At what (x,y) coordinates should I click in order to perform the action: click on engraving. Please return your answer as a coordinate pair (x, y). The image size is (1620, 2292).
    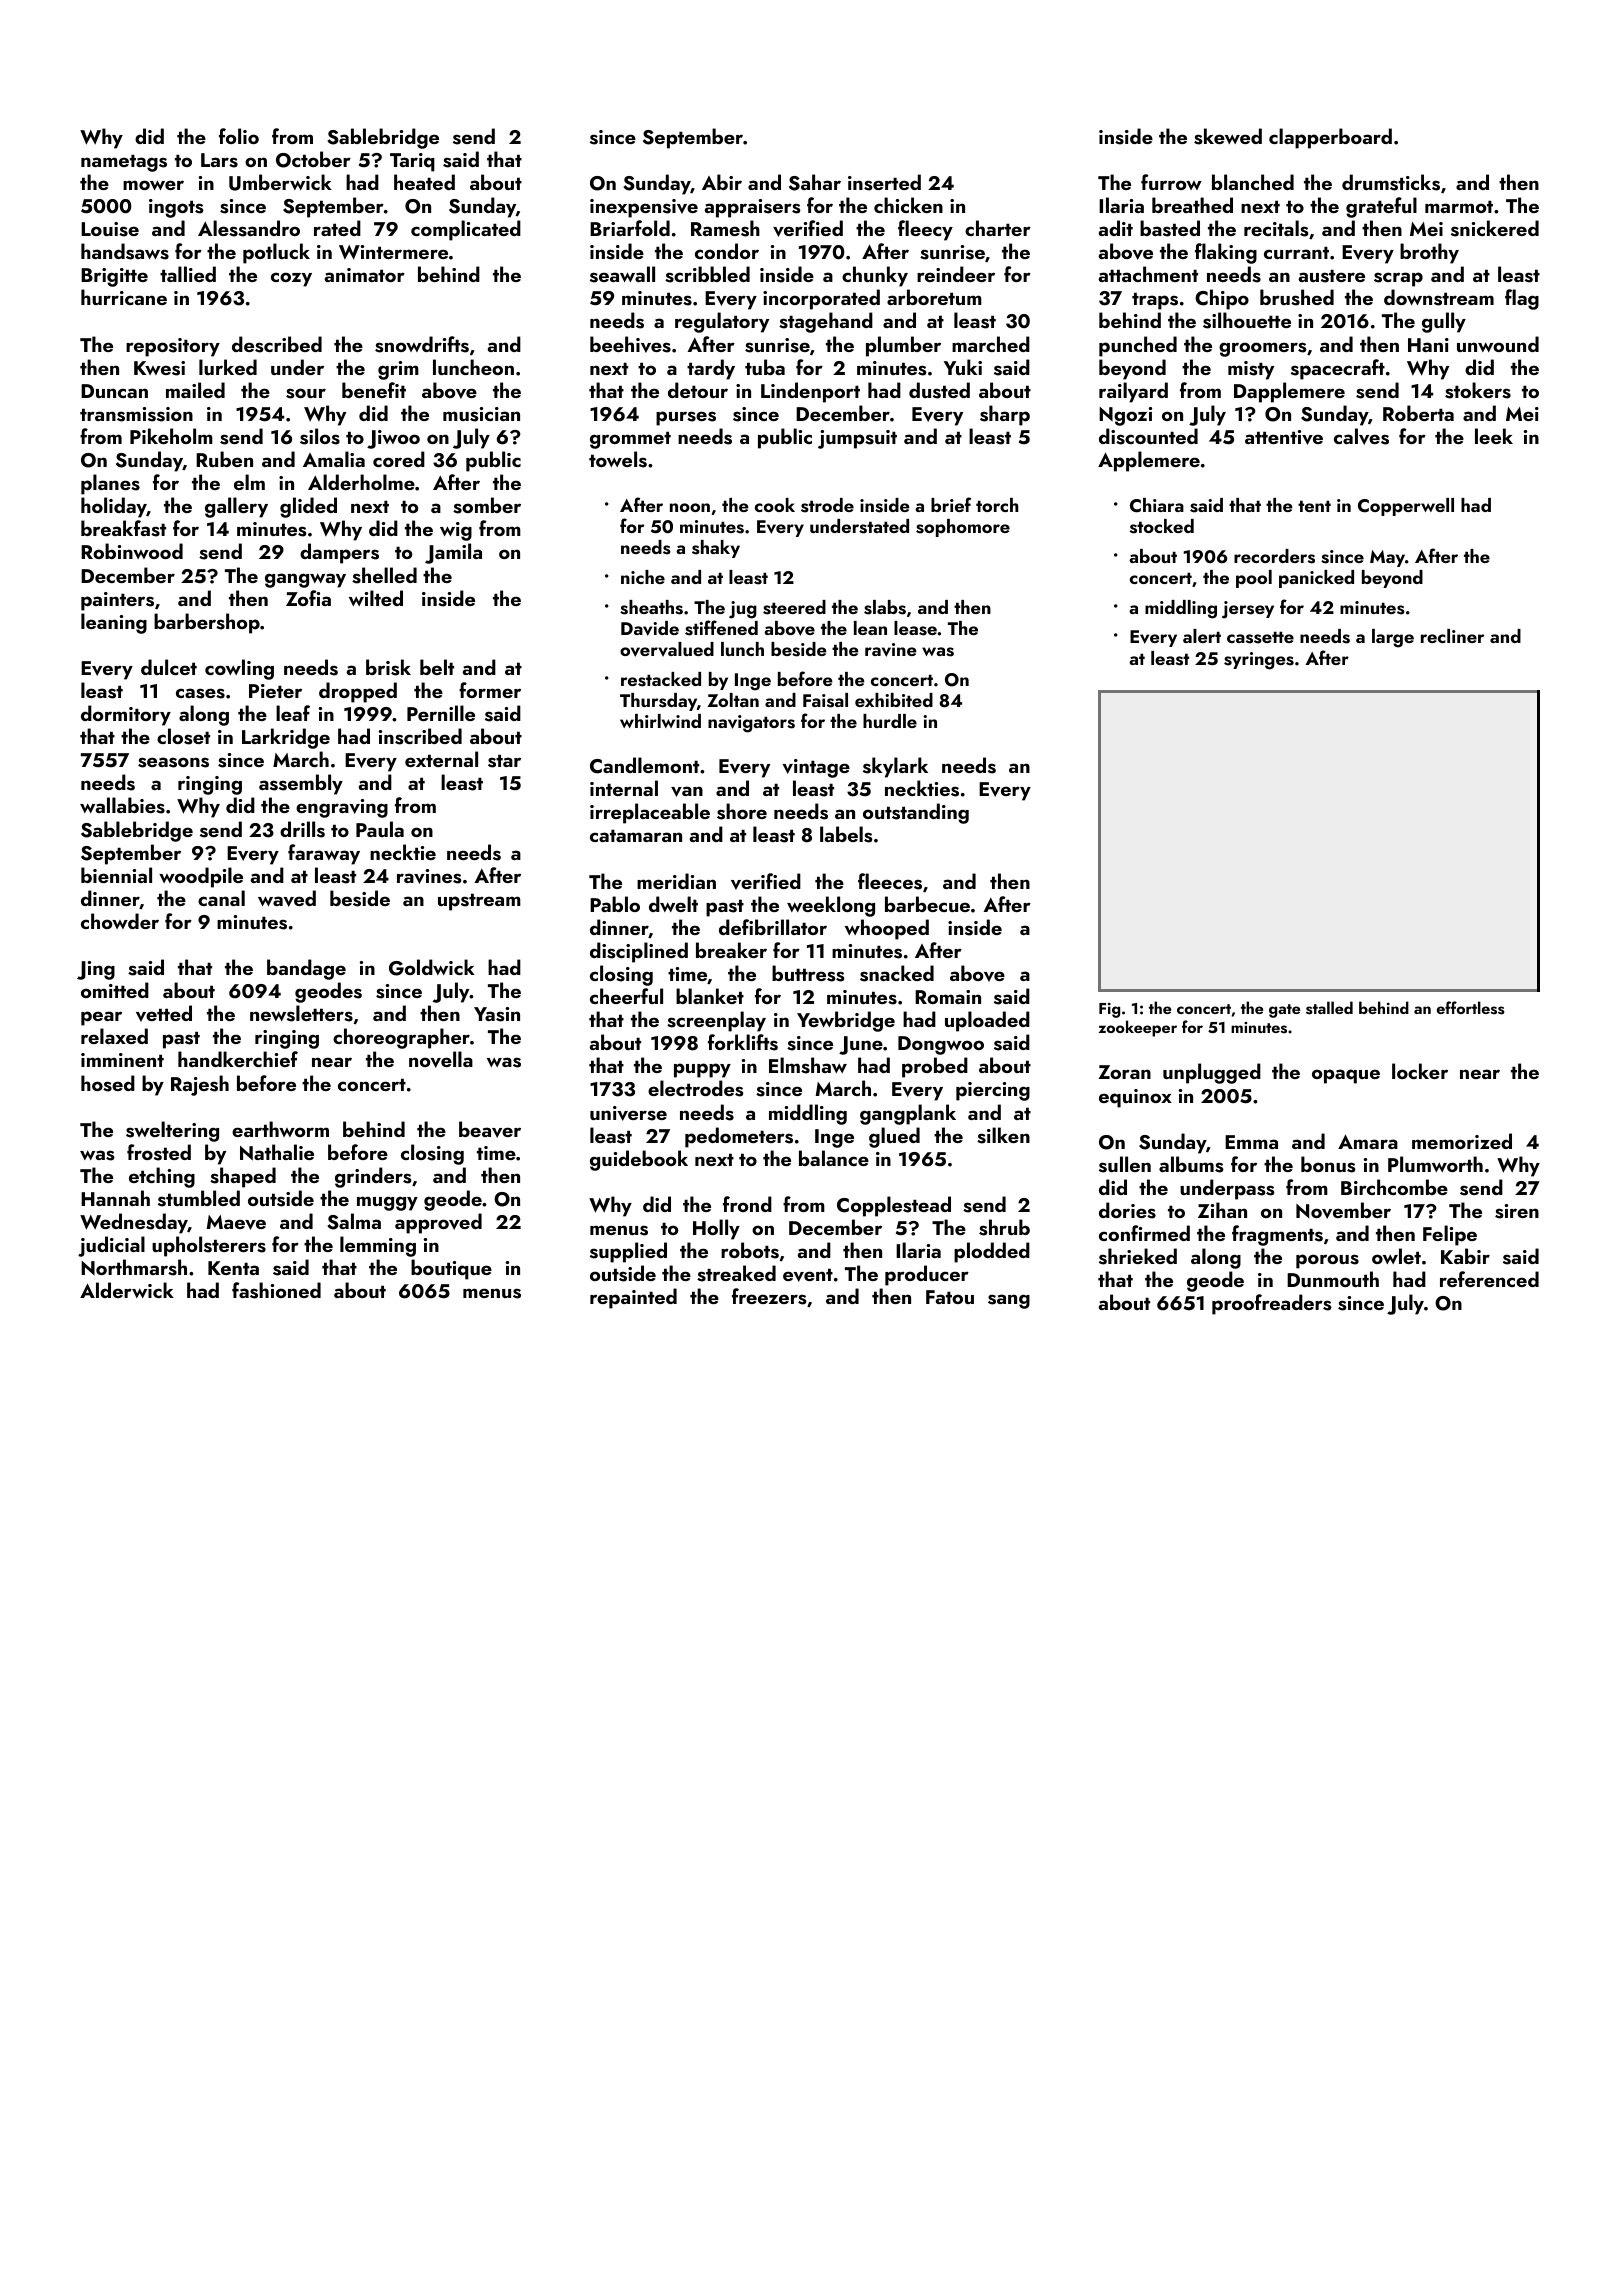
    Looking at the image, I should click on (342, 808).
